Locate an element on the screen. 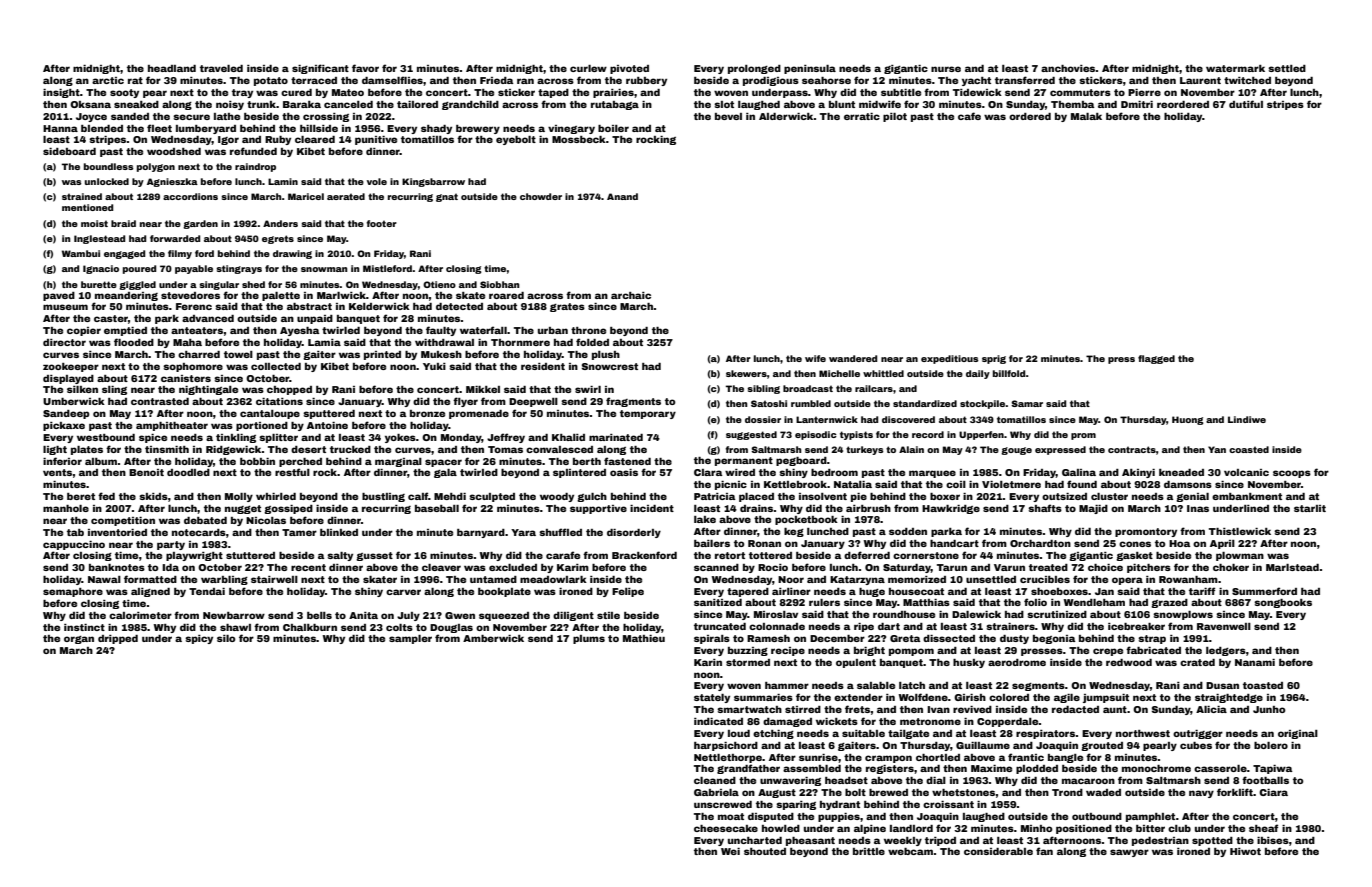 The image size is (1372, 887). pivoted is located at coordinates (629, 69).
